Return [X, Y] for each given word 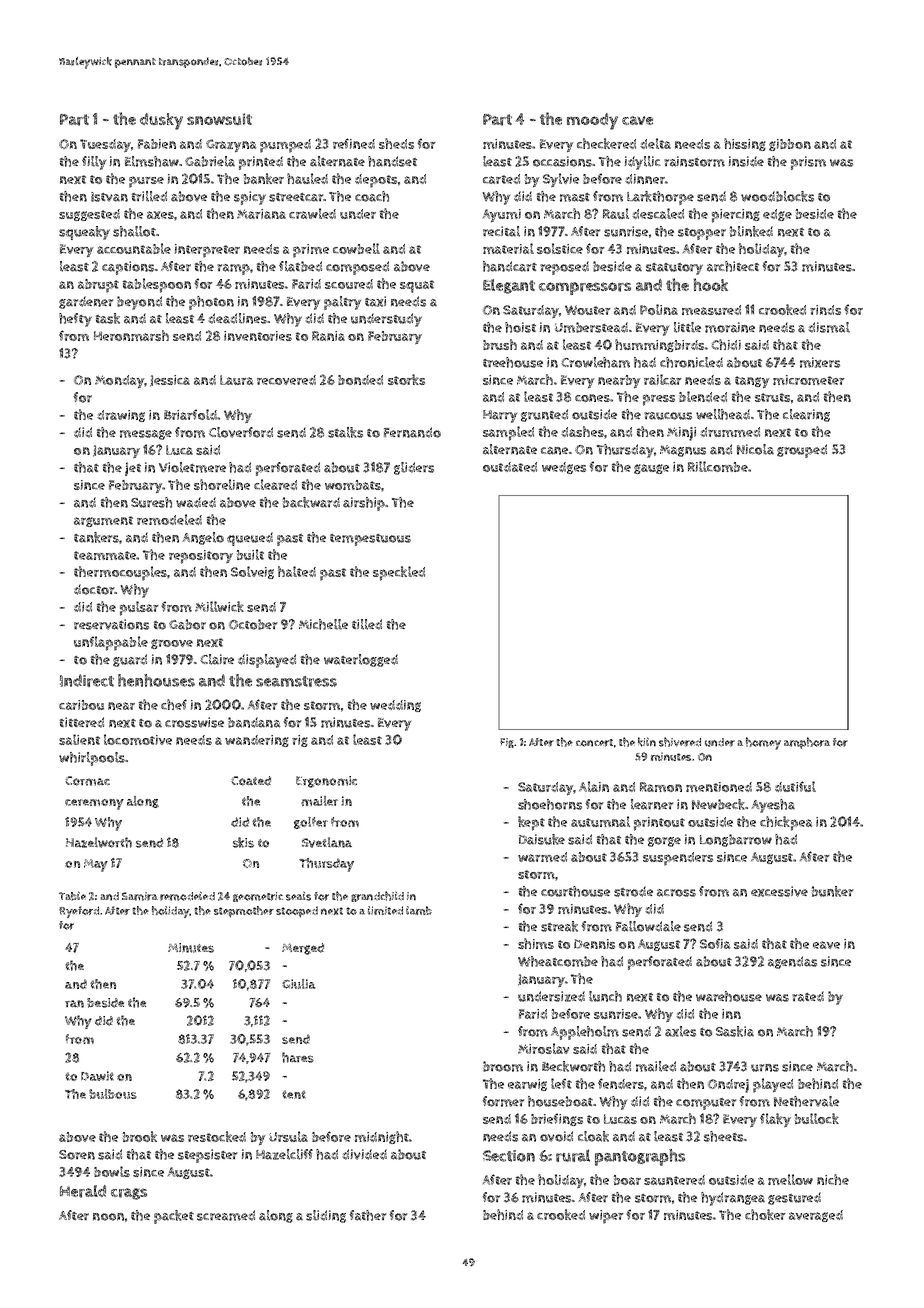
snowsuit [219, 119]
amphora [807, 743]
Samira [140, 896]
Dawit [97, 1076]
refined [354, 143]
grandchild [377, 896]
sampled [508, 433]
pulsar [139, 608]
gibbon [790, 145]
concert [594, 743]
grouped [802, 451]
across [676, 893]
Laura [236, 380]
